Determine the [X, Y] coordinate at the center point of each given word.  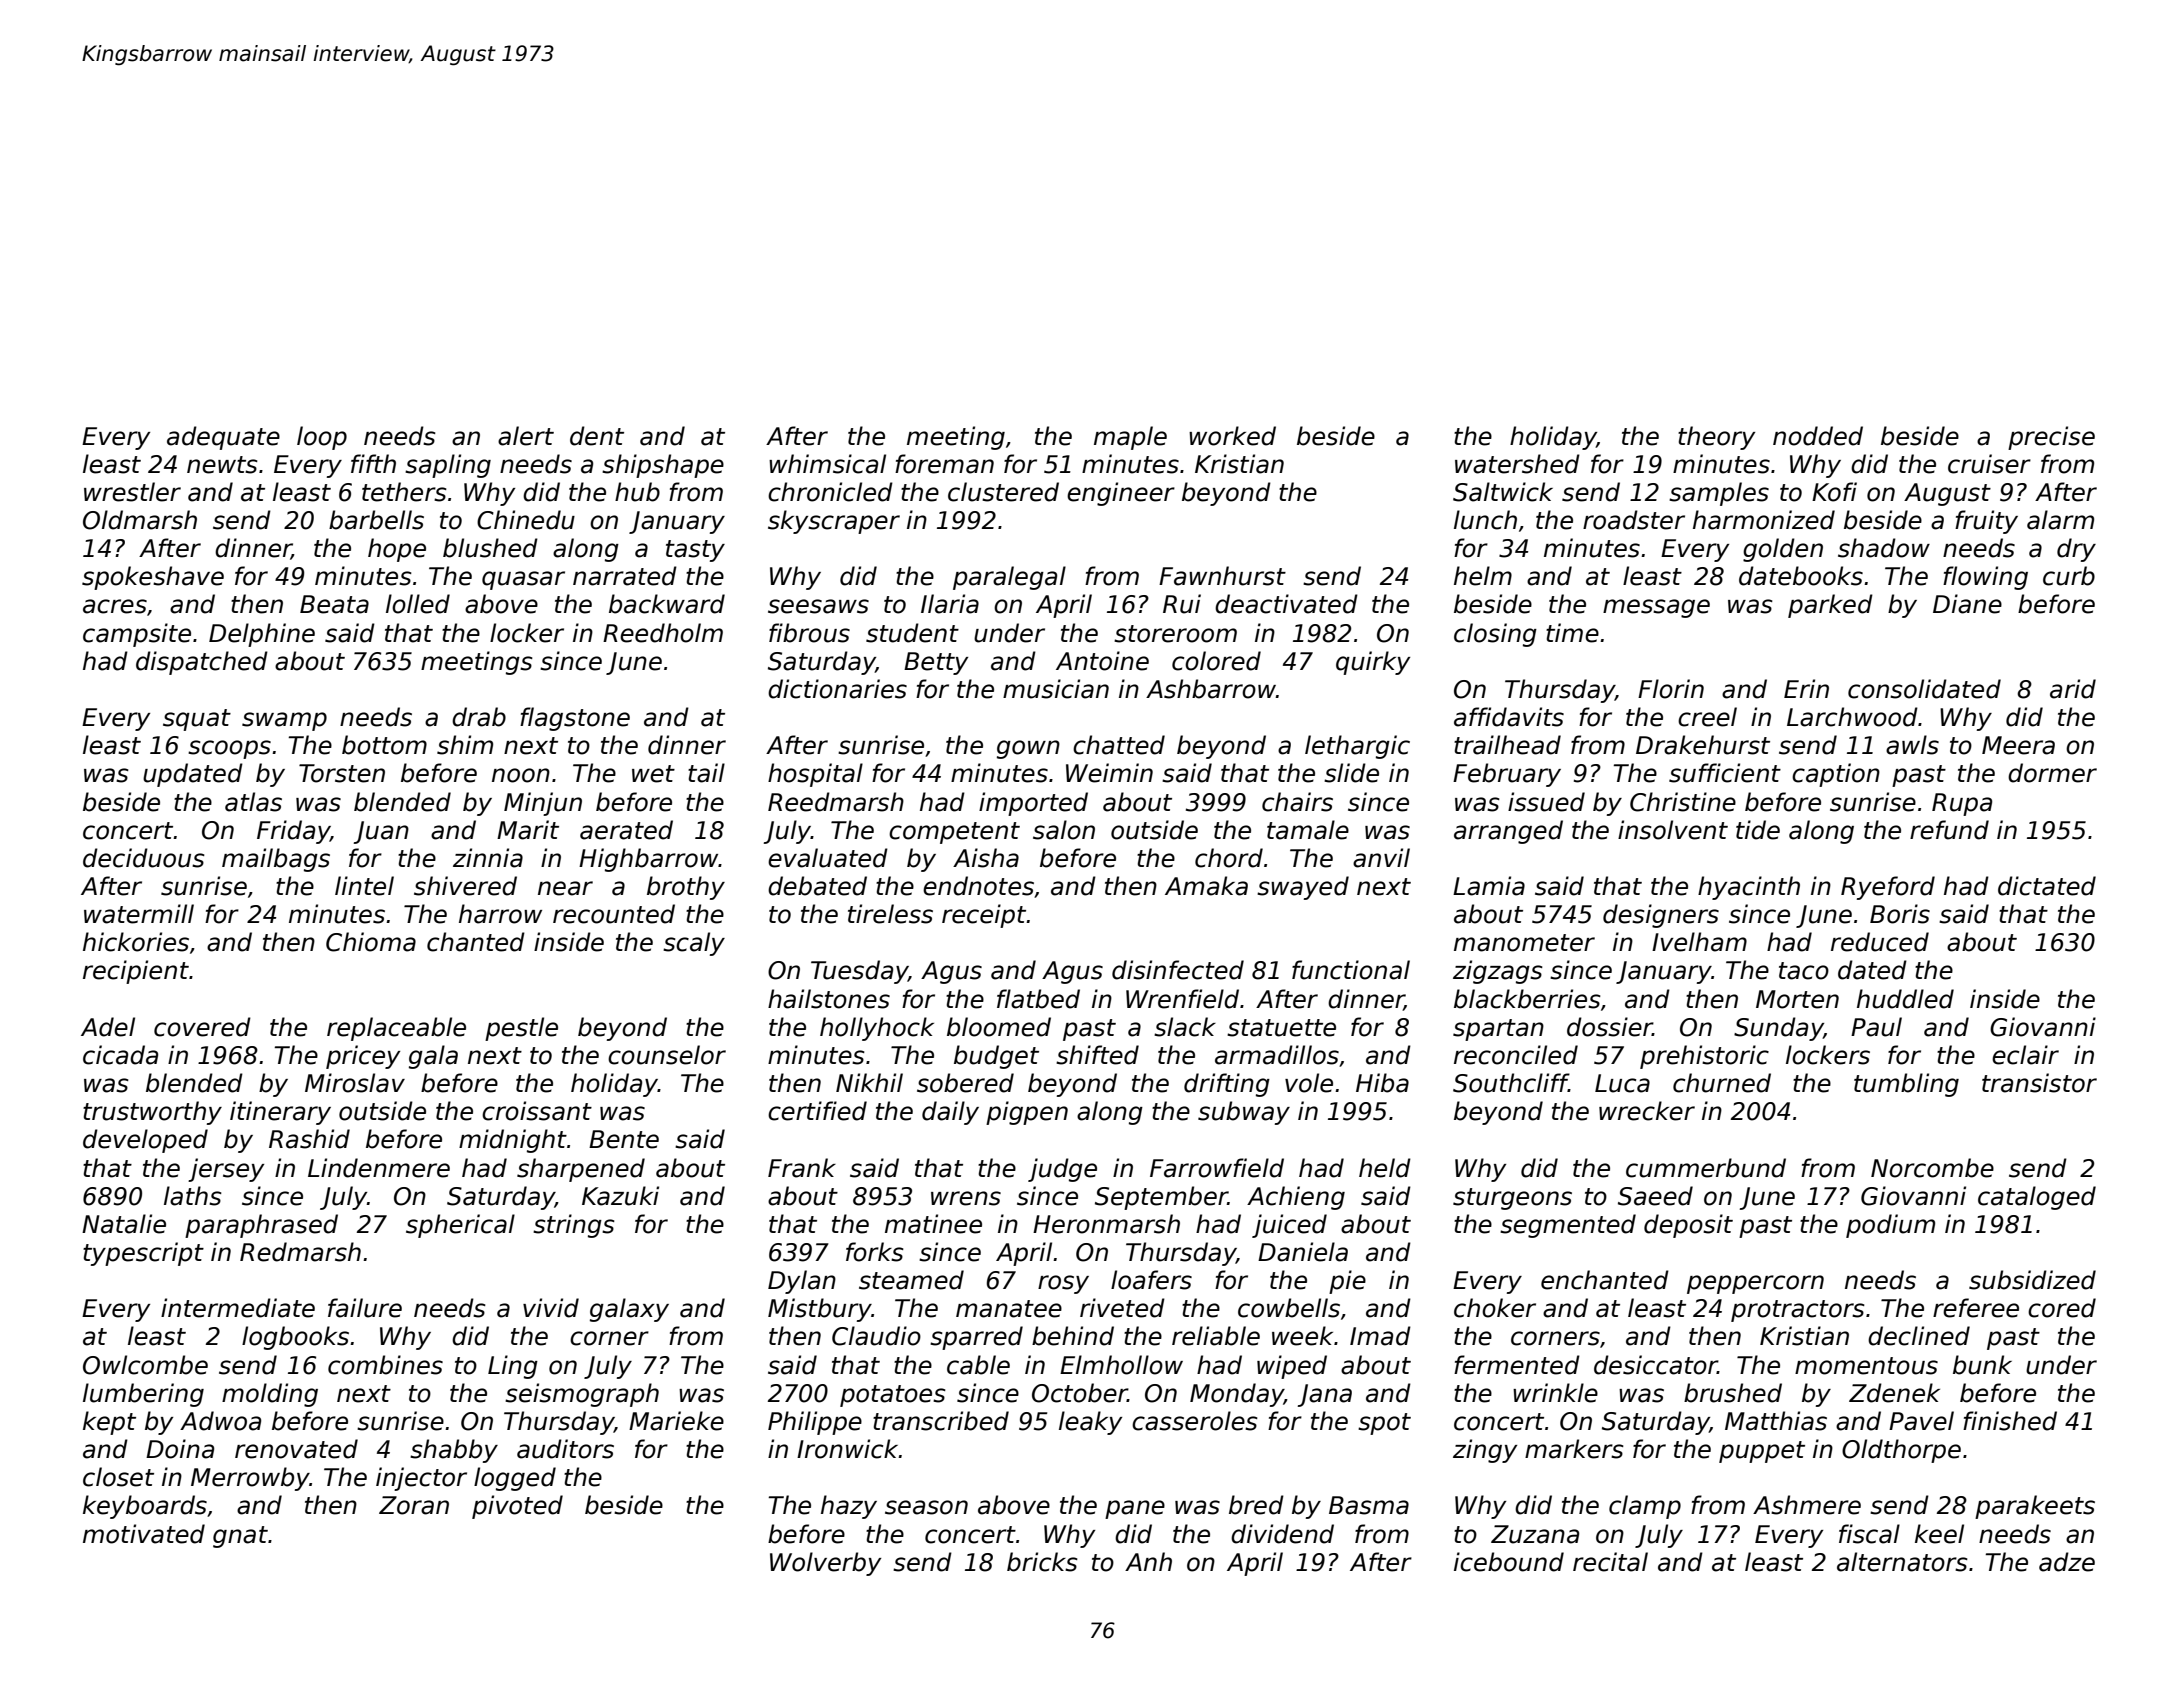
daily [950, 1113]
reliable [1216, 1336]
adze [2067, 1562]
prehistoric [1704, 1057]
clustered [1003, 492]
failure [365, 1308]
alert [526, 436]
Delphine [262, 635]
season [926, 1507]
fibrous [809, 633]
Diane [1967, 604]
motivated [144, 1534]
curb [2069, 576]
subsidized [2032, 1280]
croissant [537, 1111]
